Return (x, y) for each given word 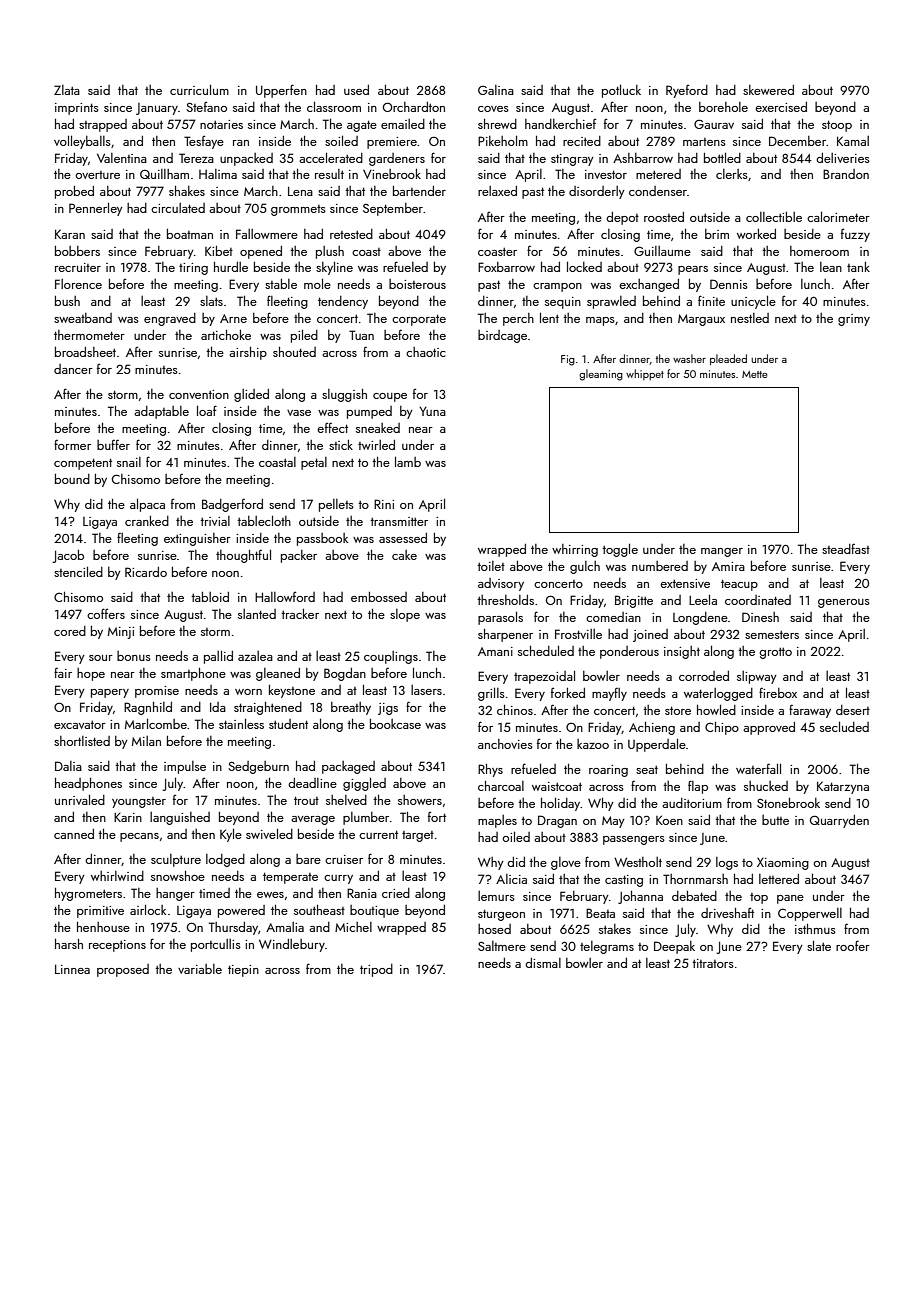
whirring (575, 550)
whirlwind (117, 876)
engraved (170, 319)
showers (420, 800)
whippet (645, 374)
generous (844, 603)
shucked (766, 786)
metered (658, 174)
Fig (568, 360)
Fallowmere (267, 234)
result (329, 174)
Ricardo (146, 572)
